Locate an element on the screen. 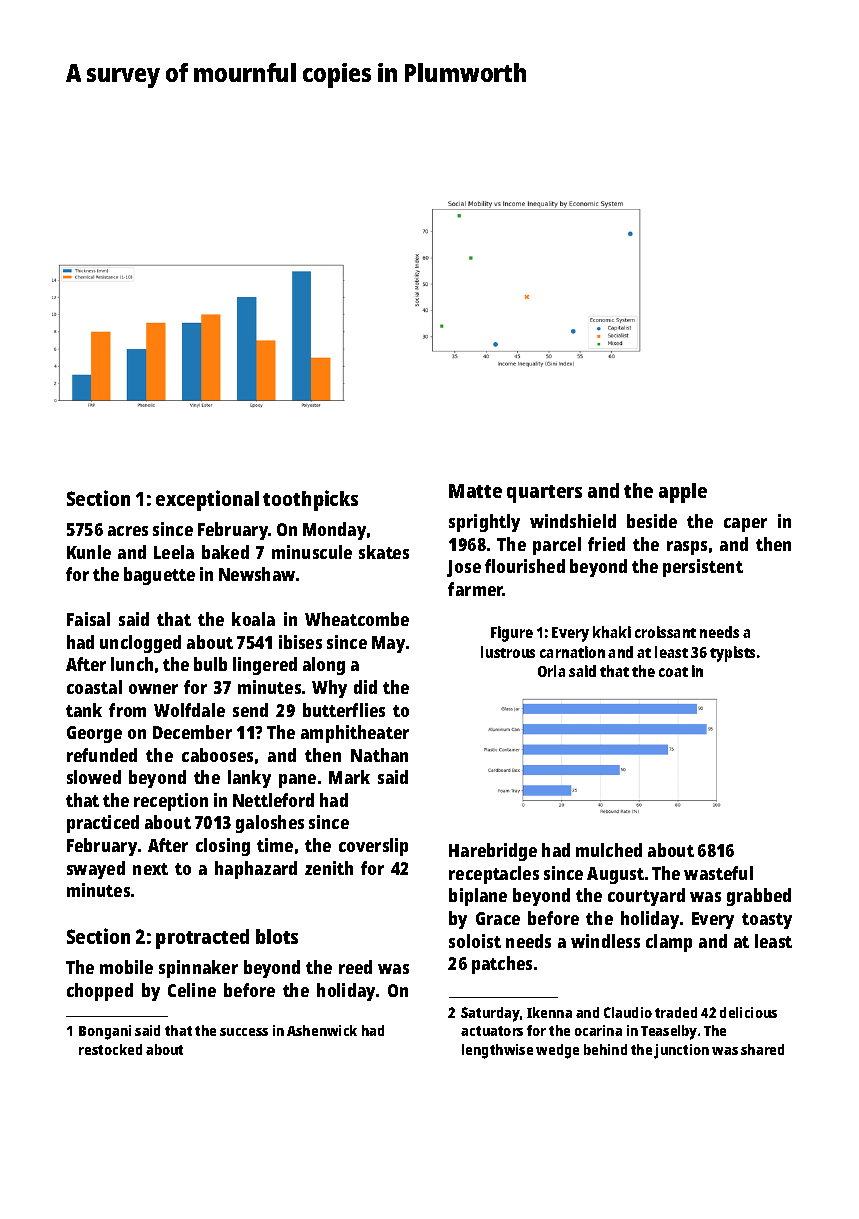 The image size is (859, 1219). clamp is located at coordinates (669, 943).
